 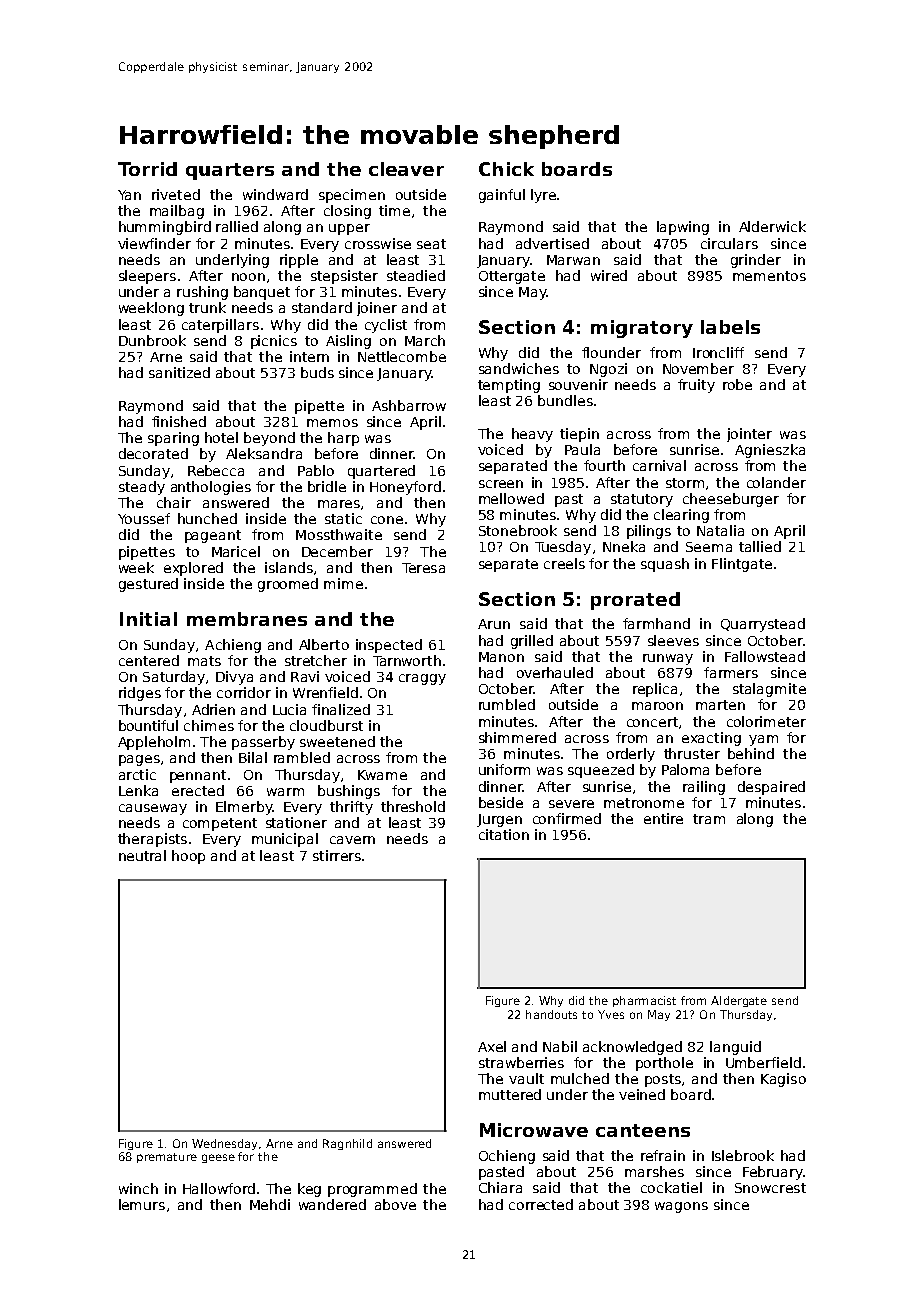 I want to click on Mehdi, so click(x=270, y=1204).
